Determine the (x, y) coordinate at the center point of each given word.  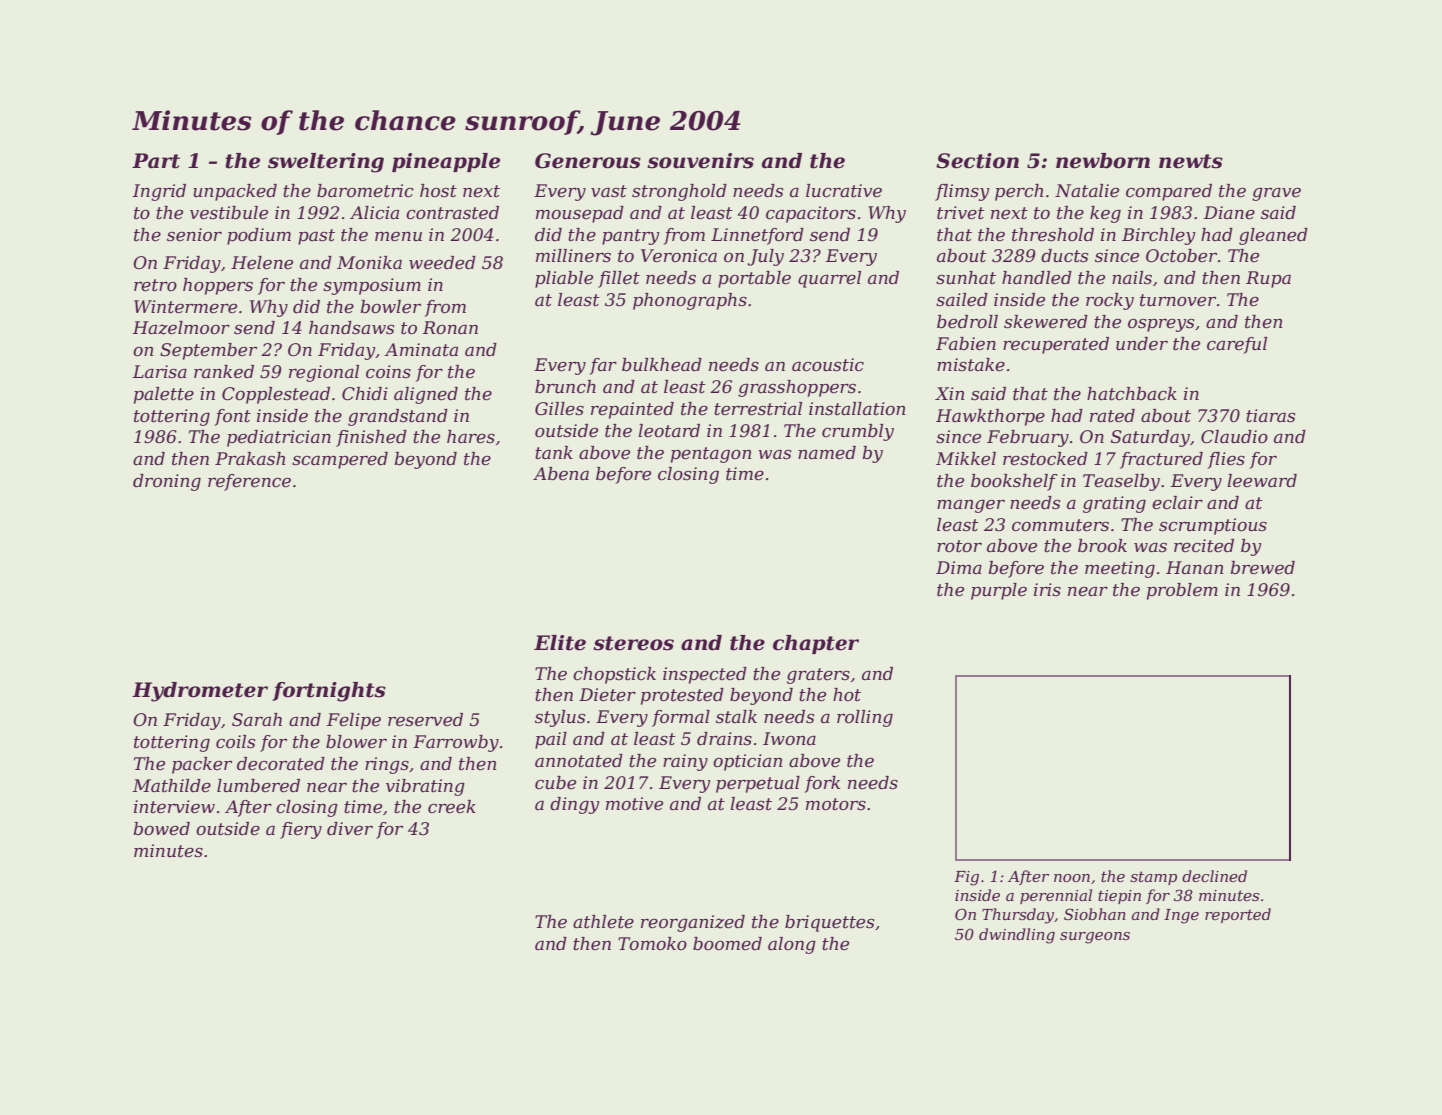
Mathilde (172, 786)
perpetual (758, 784)
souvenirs (700, 161)
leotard (669, 431)
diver (350, 829)
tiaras (1270, 416)
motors (836, 804)
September (208, 351)
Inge (1181, 916)
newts (1191, 161)
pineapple (446, 162)
